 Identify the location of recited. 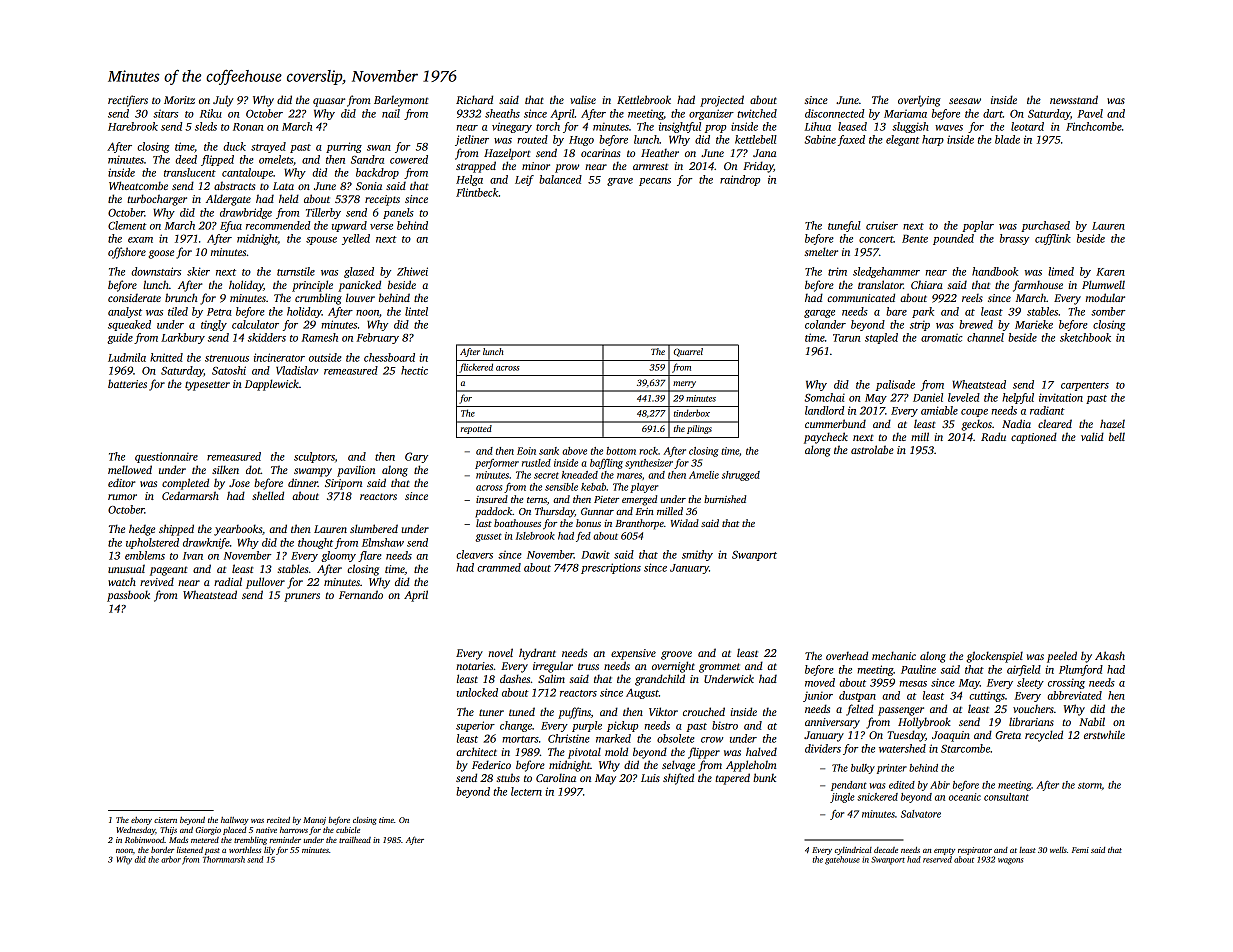
(278, 820).
